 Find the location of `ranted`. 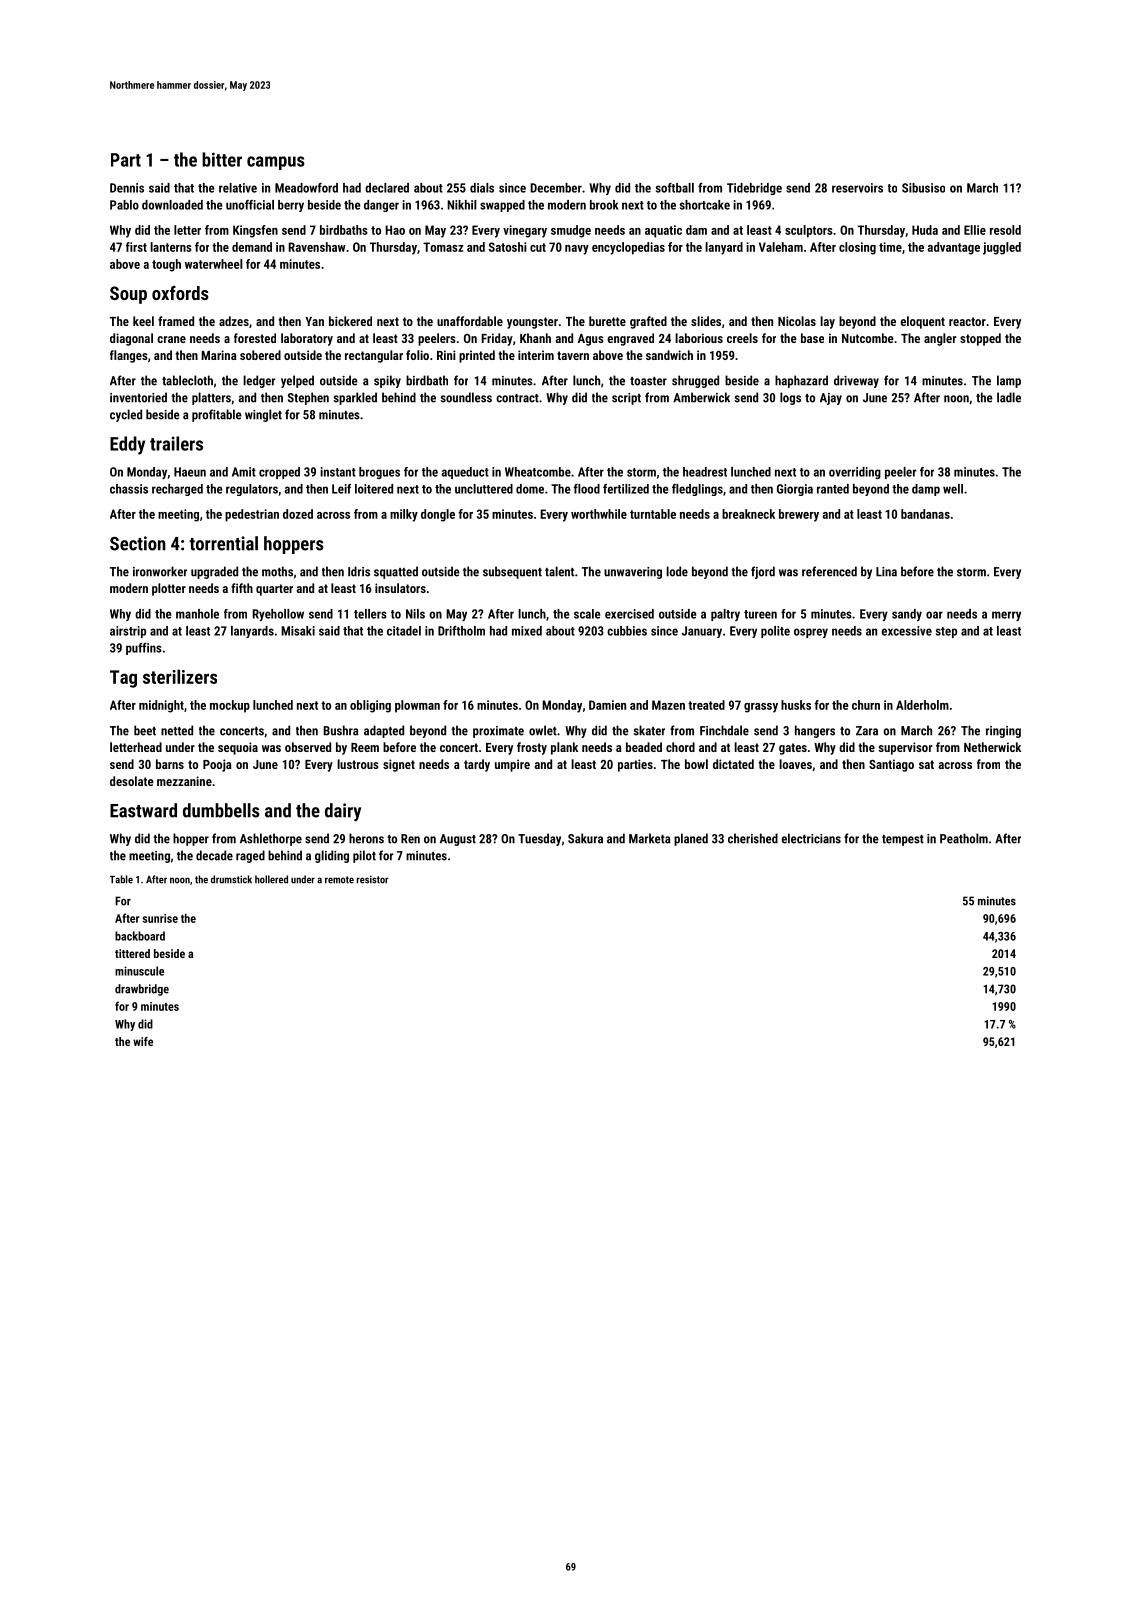

ranted is located at coordinates (833, 489).
